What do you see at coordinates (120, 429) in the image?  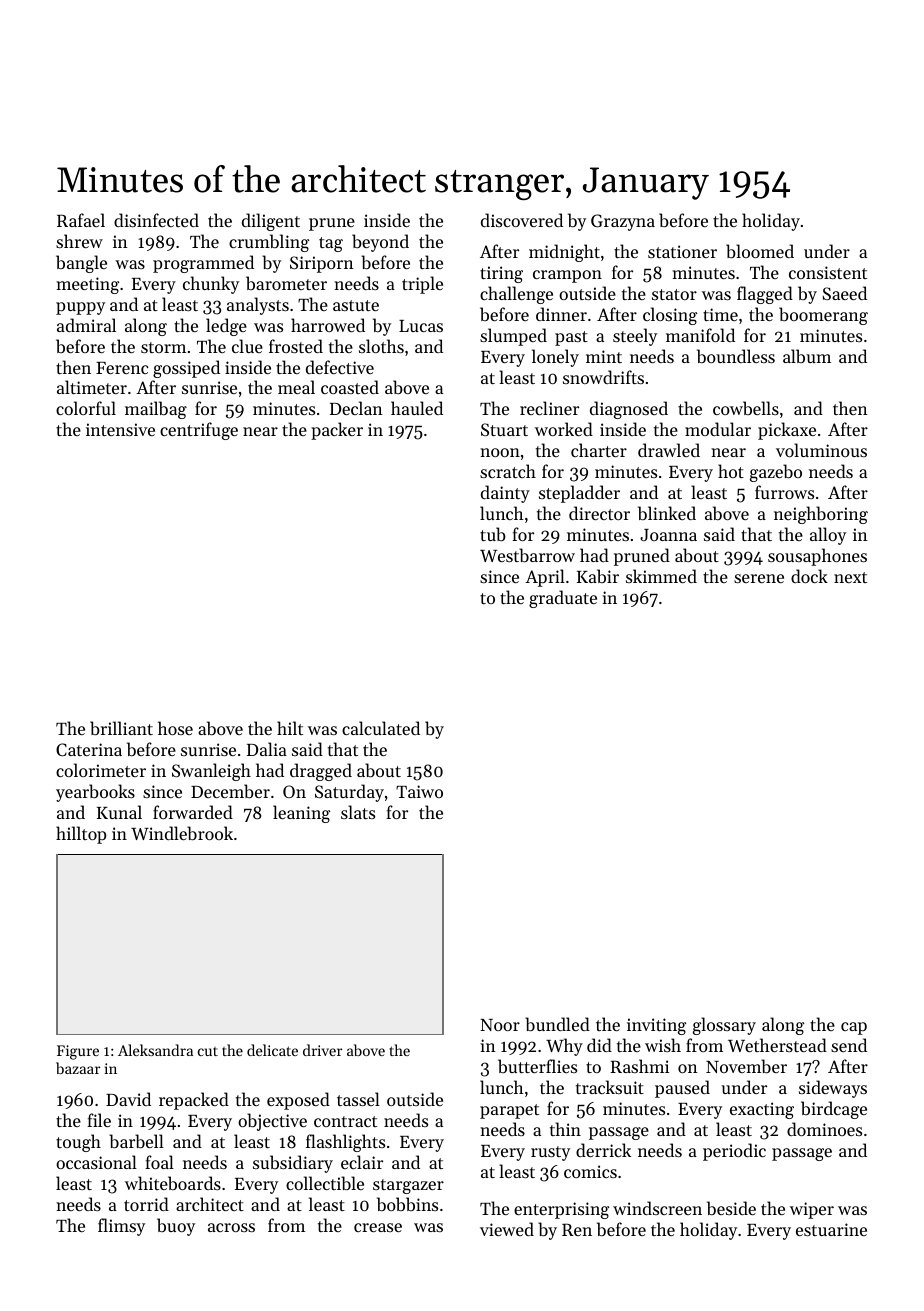 I see `intensive` at bounding box center [120, 429].
